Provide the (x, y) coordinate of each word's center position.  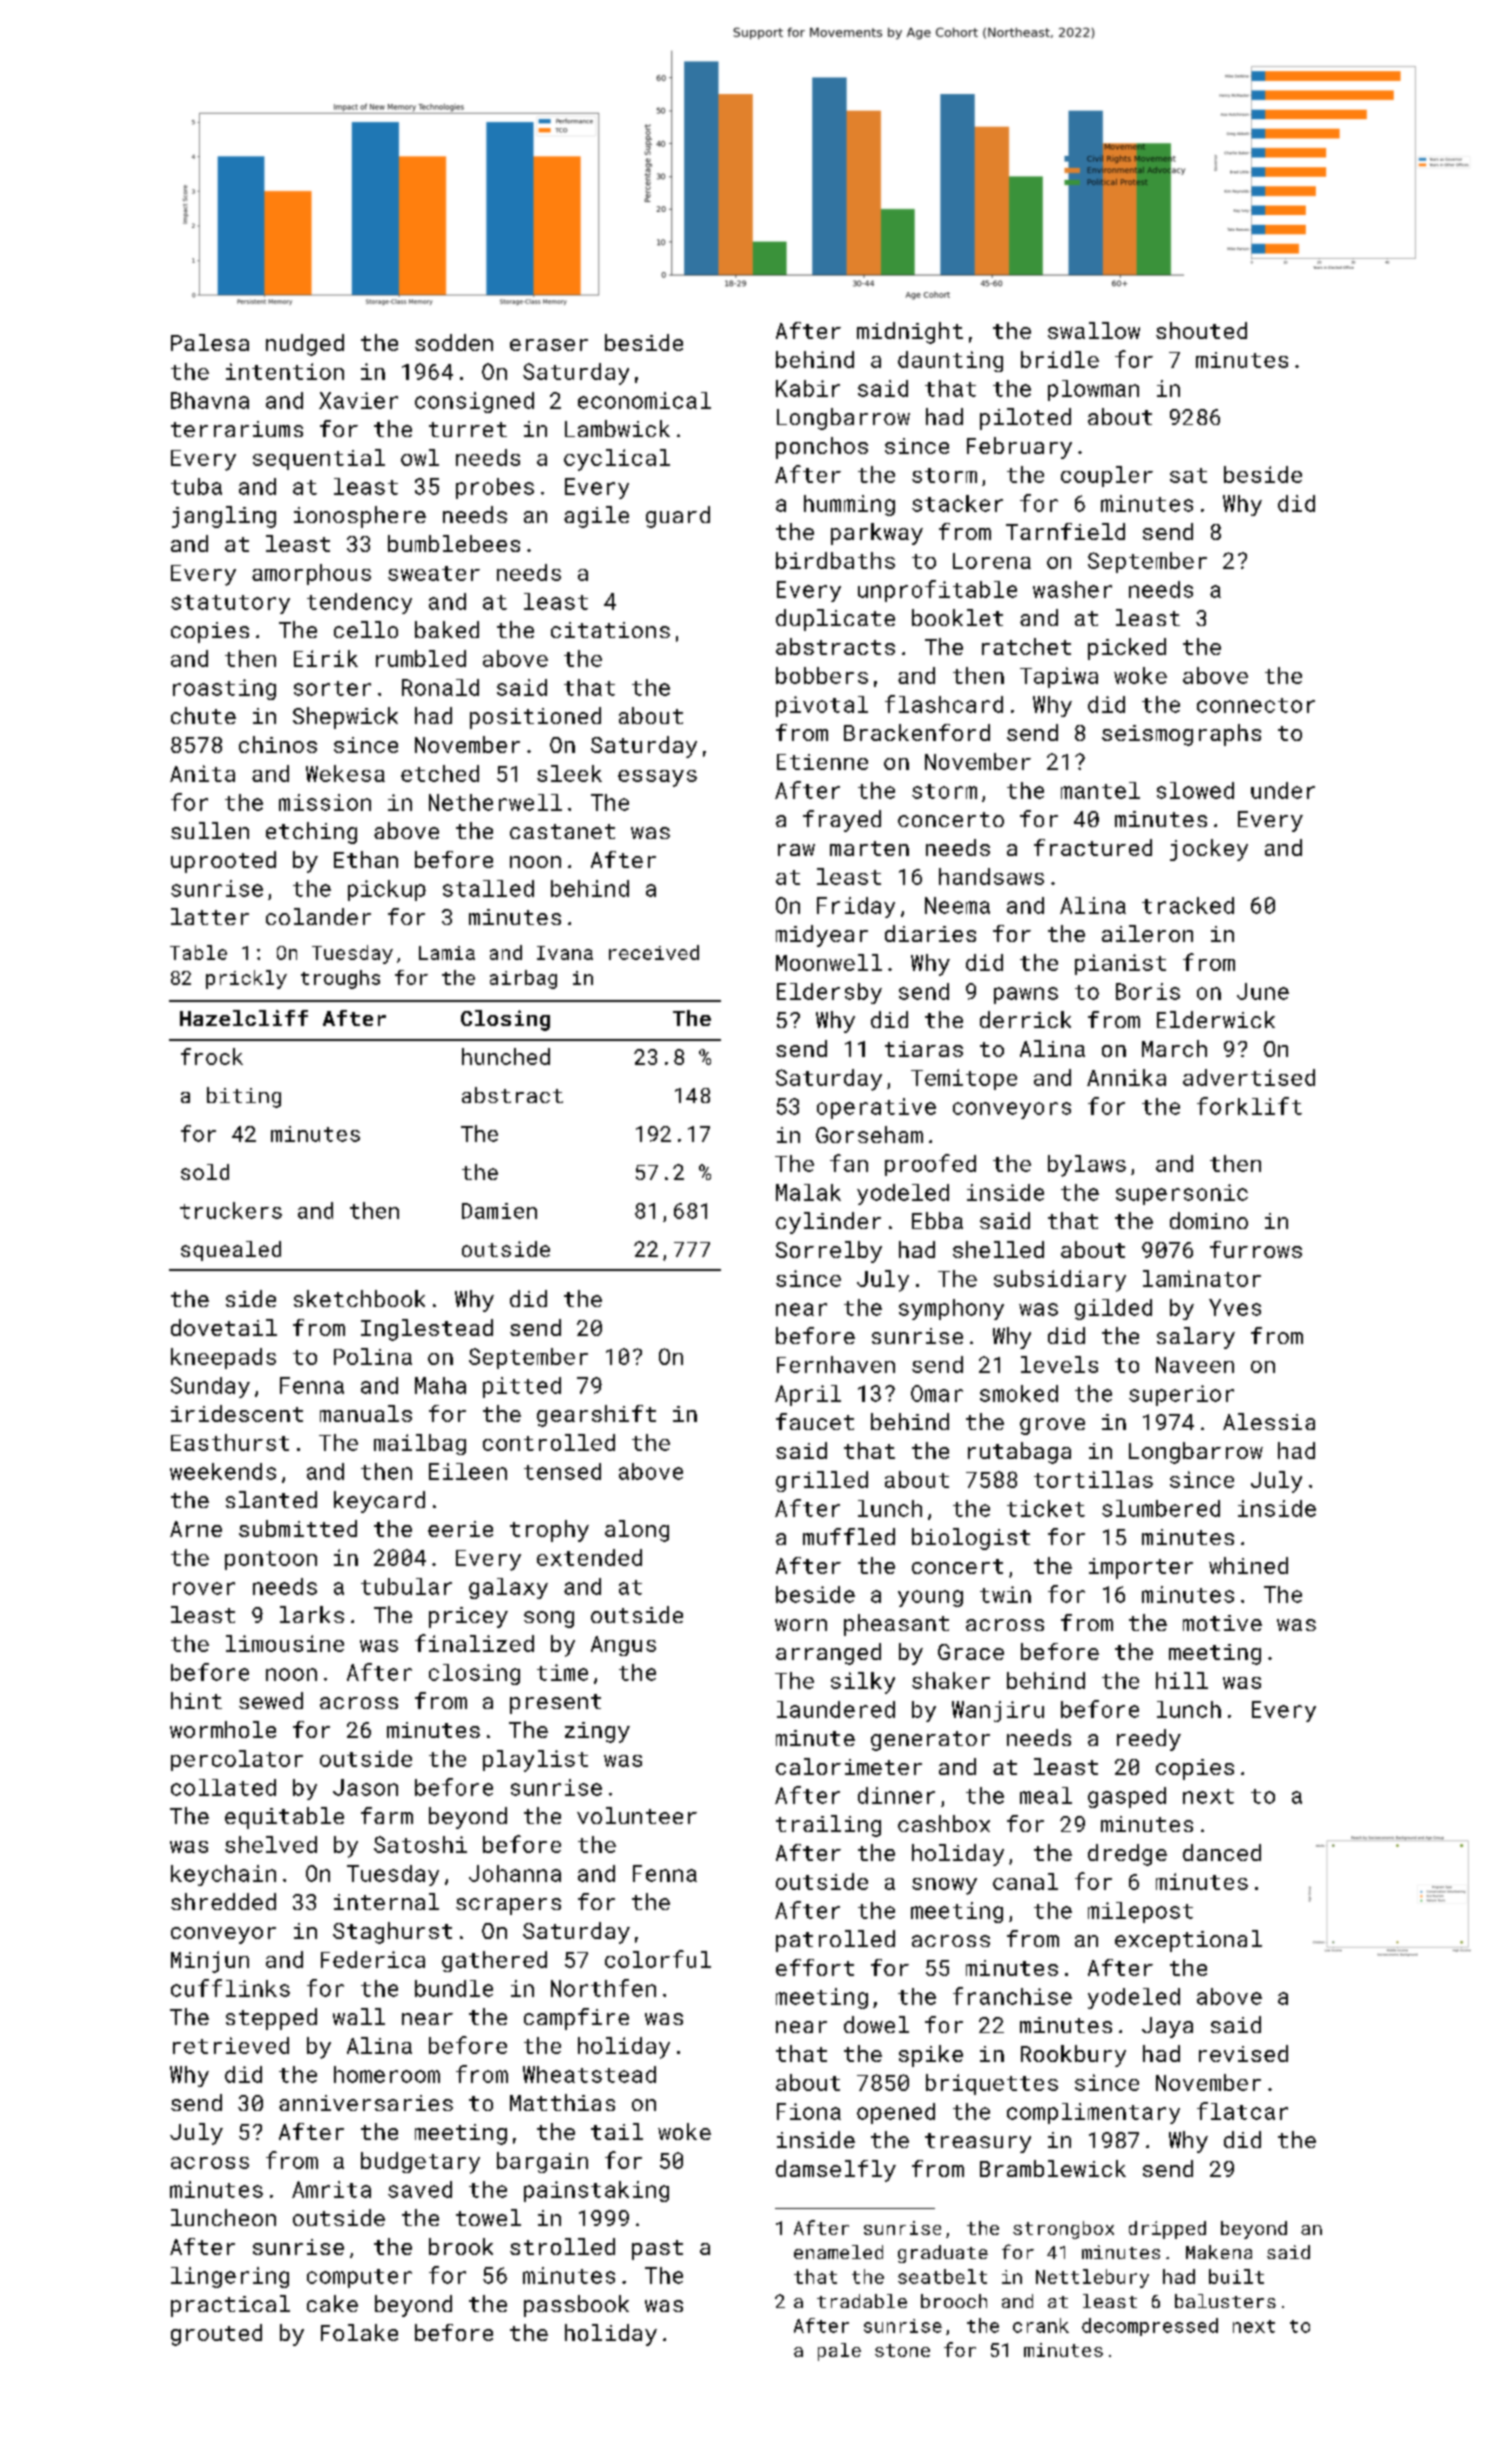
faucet (815, 1421)
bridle (1060, 359)
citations (610, 630)
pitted (522, 1387)
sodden (454, 342)
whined (1248, 1565)
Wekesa (345, 773)
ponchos (822, 448)
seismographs (1181, 735)
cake (332, 2303)
